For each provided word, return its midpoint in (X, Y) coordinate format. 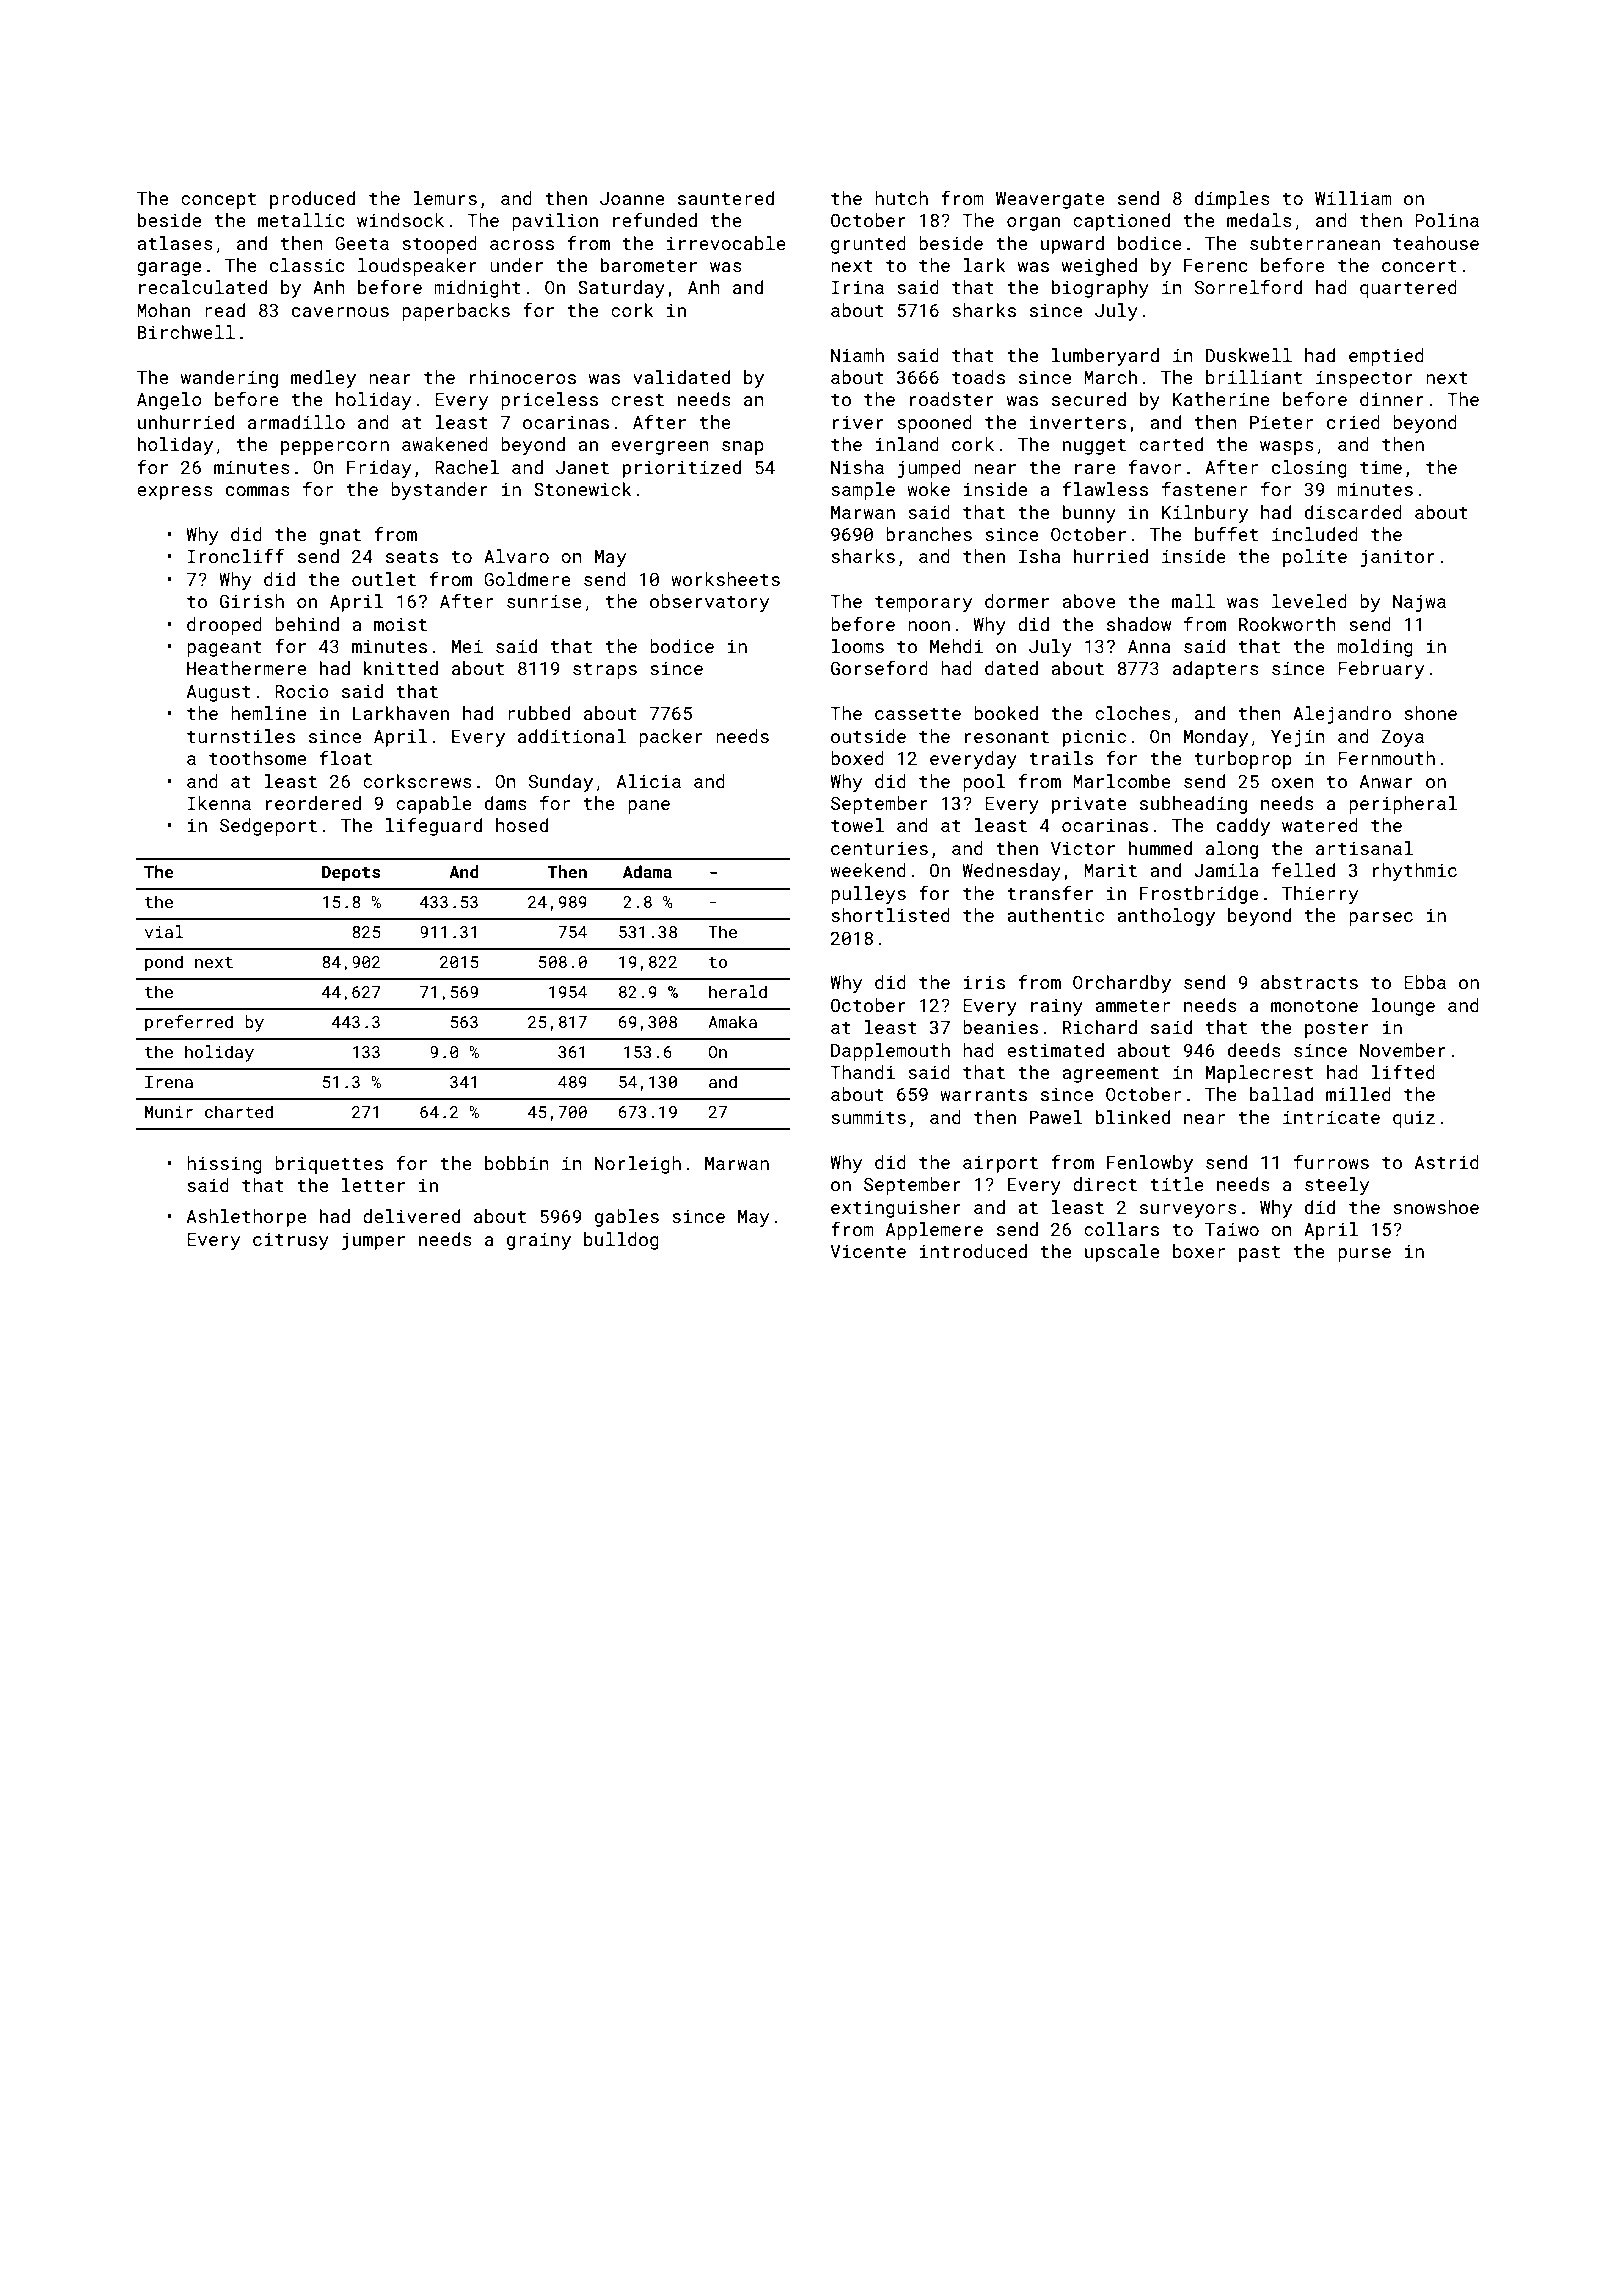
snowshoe (1436, 1207)
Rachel (467, 467)
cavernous (340, 312)
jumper (373, 1241)
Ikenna (219, 803)
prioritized (682, 469)
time (1381, 467)
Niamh (857, 355)
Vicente (868, 1251)
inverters (1078, 422)
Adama (647, 871)
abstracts (1309, 982)
